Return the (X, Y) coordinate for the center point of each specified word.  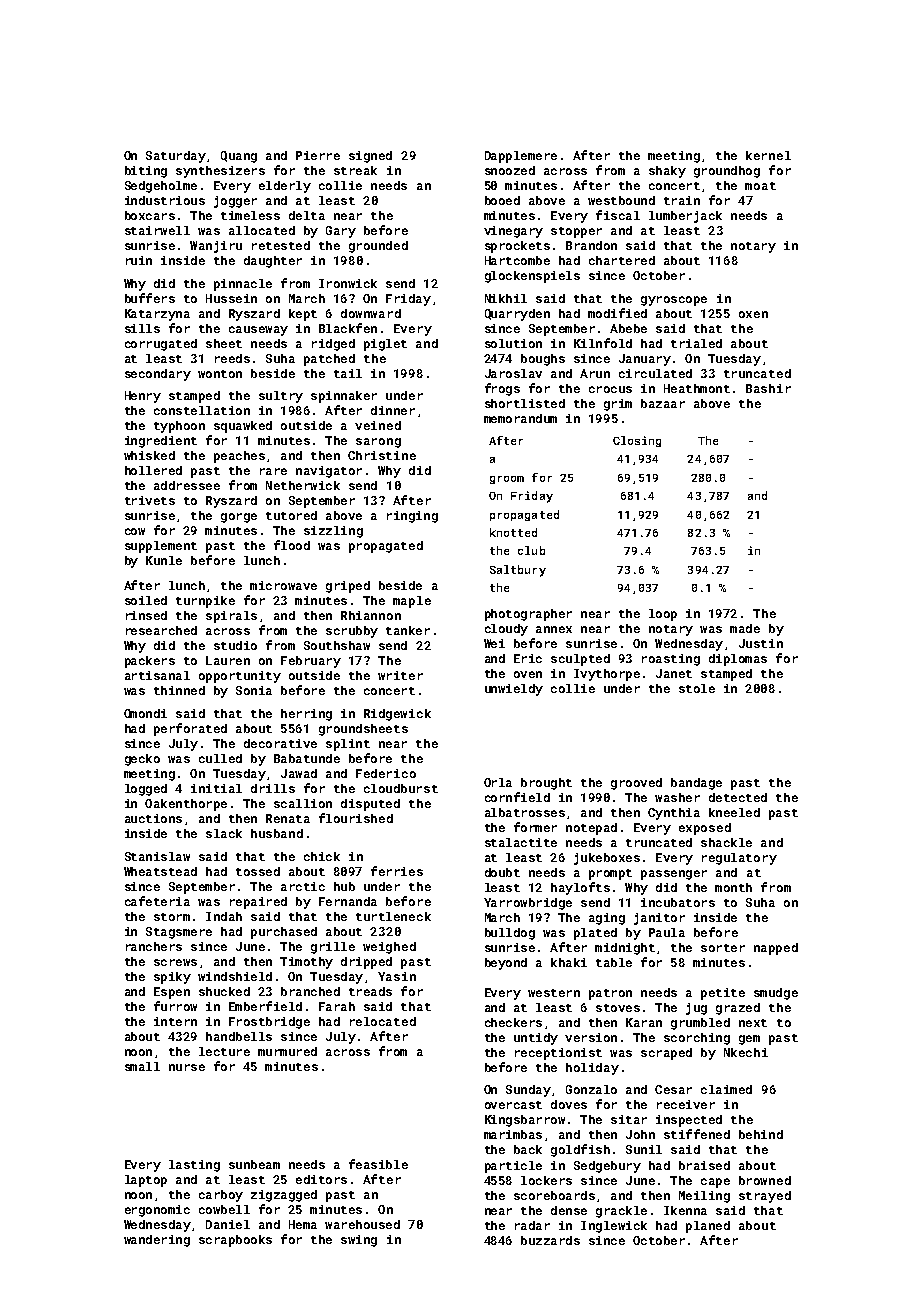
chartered (622, 260)
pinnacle (243, 285)
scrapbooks (235, 1241)
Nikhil (506, 298)
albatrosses (525, 812)
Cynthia (674, 814)
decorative (280, 743)
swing (359, 1241)
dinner (393, 410)
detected (738, 797)
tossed (258, 871)
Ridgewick (397, 715)
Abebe (628, 328)
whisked (149, 455)
